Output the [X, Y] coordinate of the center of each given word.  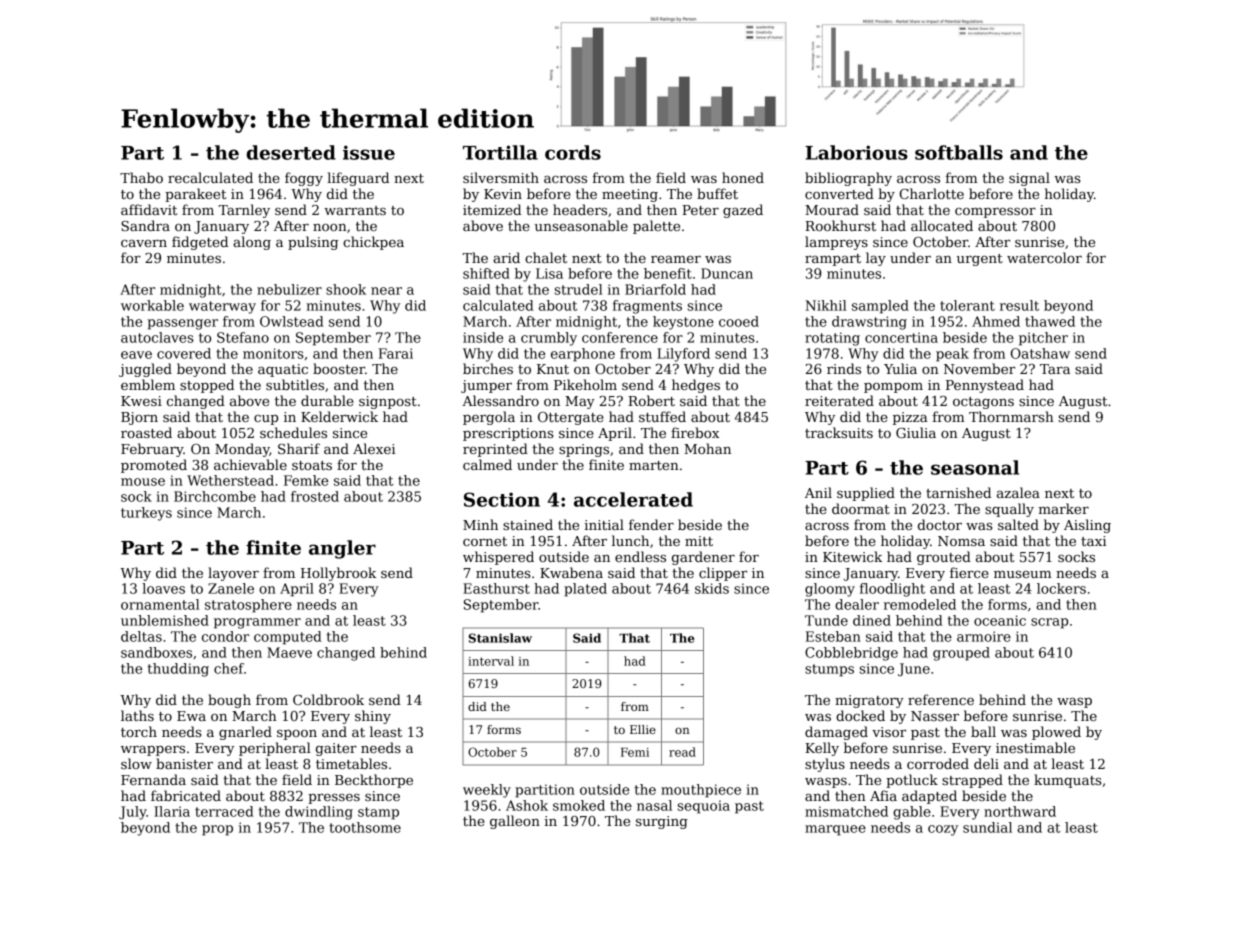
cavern [144, 243]
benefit [668, 273]
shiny [373, 717]
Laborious [856, 152]
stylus [825, 765]
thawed [1050, 321]
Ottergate [571, 418]
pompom [893, 388]
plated [585, 590]
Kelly [822, 749]
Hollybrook [338, 574]
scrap [1049, 623]
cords [573, 152]
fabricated [186, 795]
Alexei [374, 448]
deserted [291, 152]
